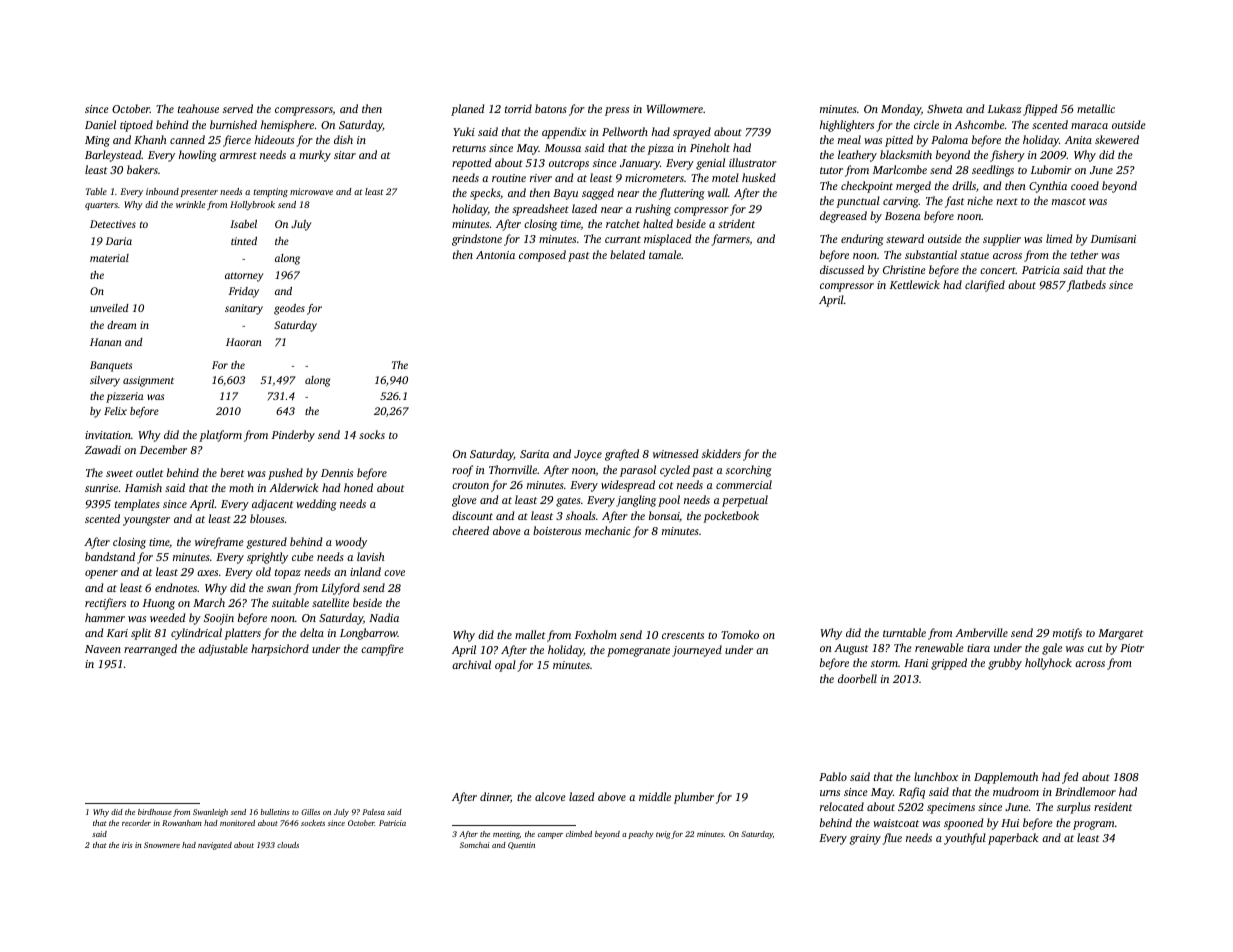  Describe the element at coordinates (518, 108) in the screenshot. I see `torrid` at that location.
